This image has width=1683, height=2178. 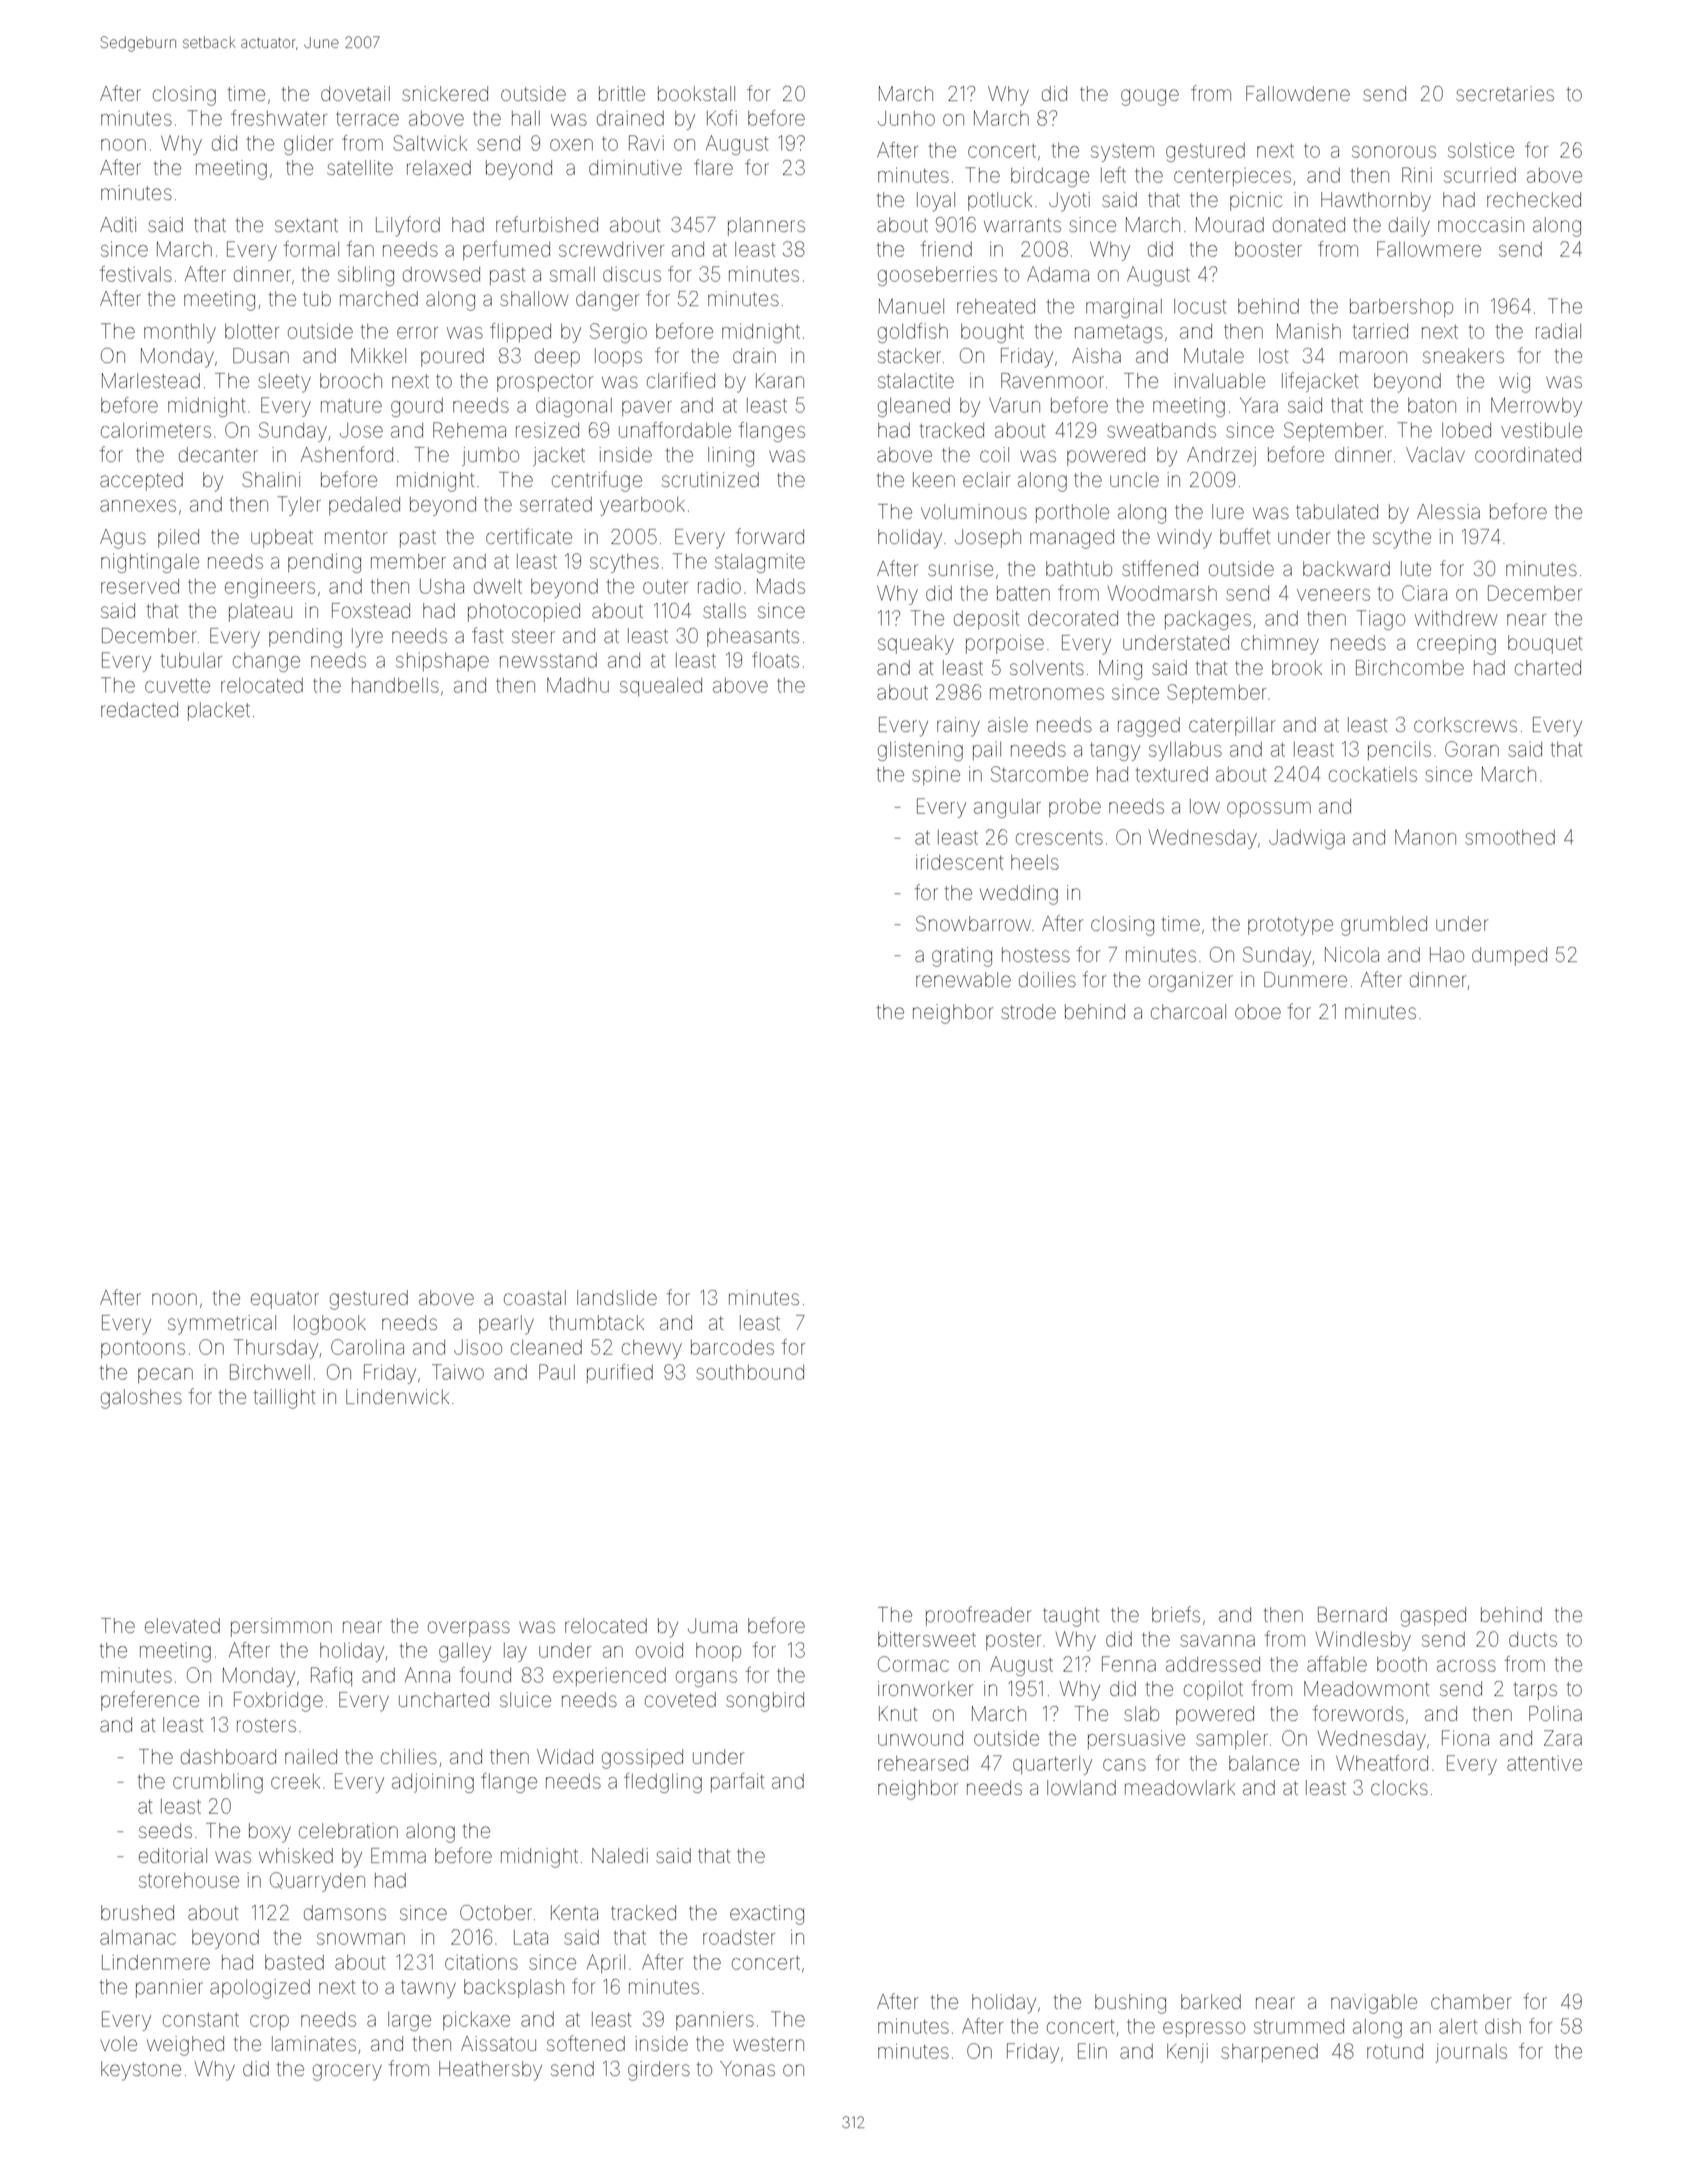 What do you see at coordinates (937, 276) in the image?
I see `gooseberries` at bounding box center [937, 276].
